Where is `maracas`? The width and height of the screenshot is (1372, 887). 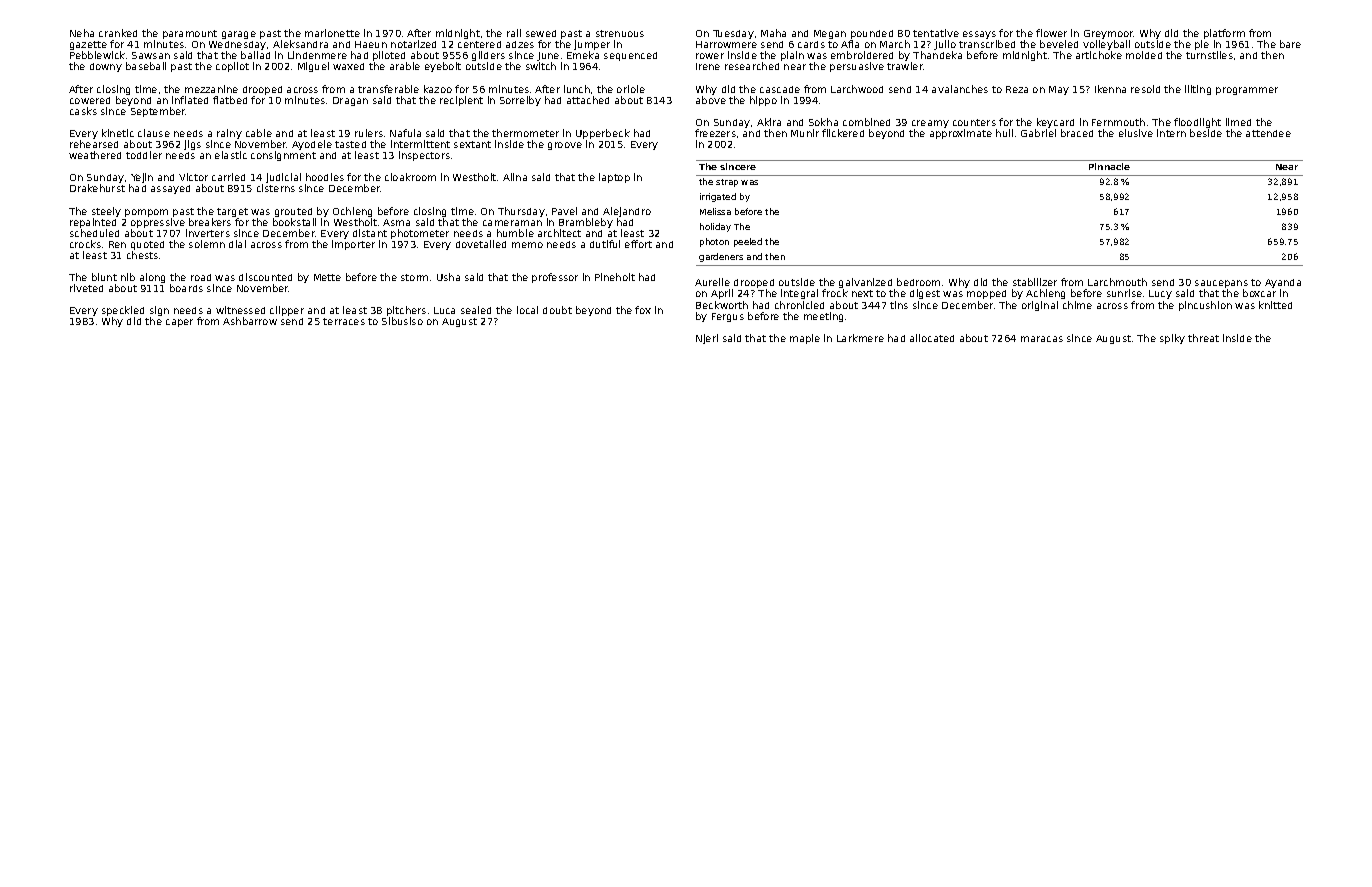 maracas is located at coordinates (1042, 339).
